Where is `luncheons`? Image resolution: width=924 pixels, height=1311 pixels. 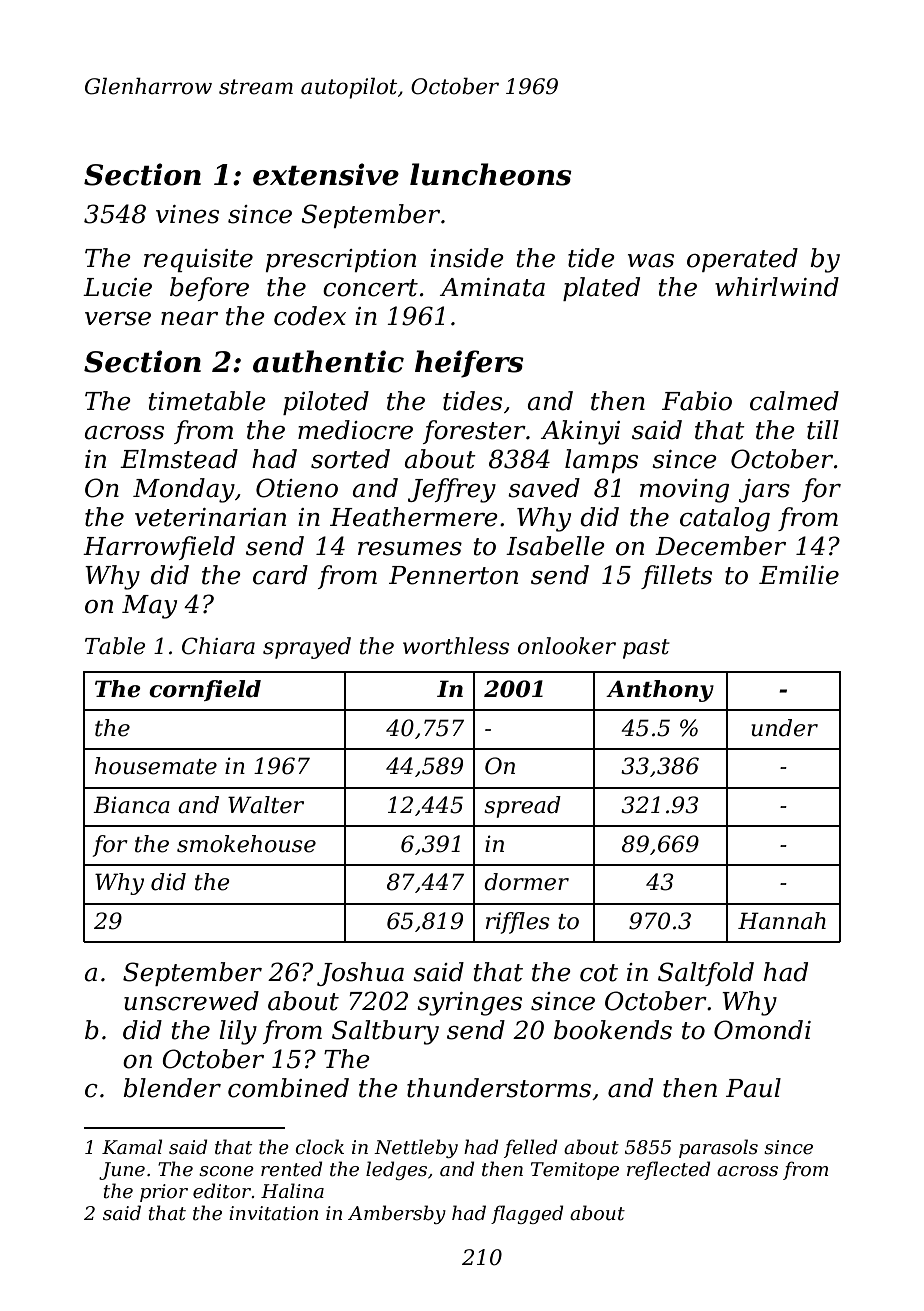
luncheons is located at coordinates (491, 174).
